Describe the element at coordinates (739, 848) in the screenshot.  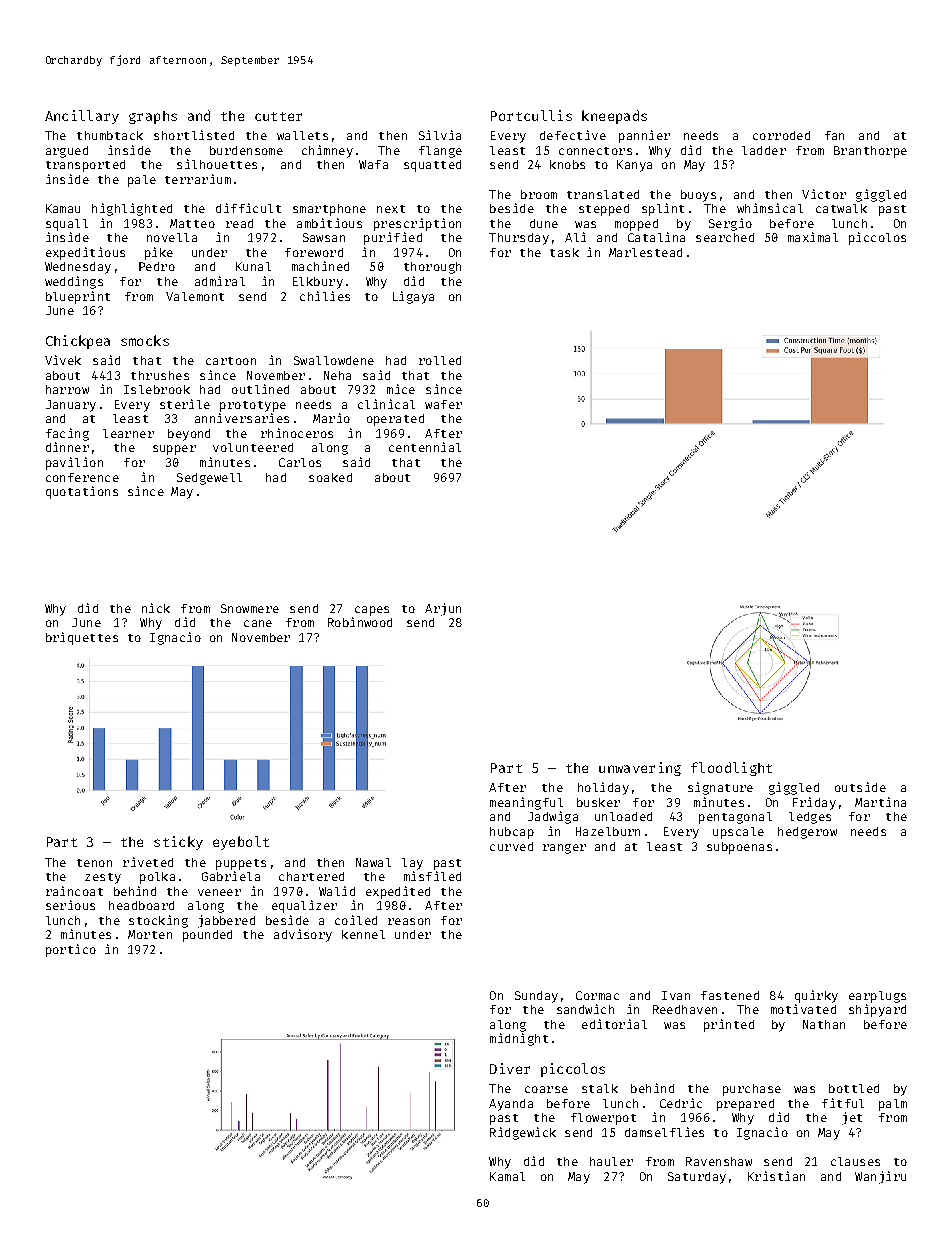
I see `subpoenas` at that location.
